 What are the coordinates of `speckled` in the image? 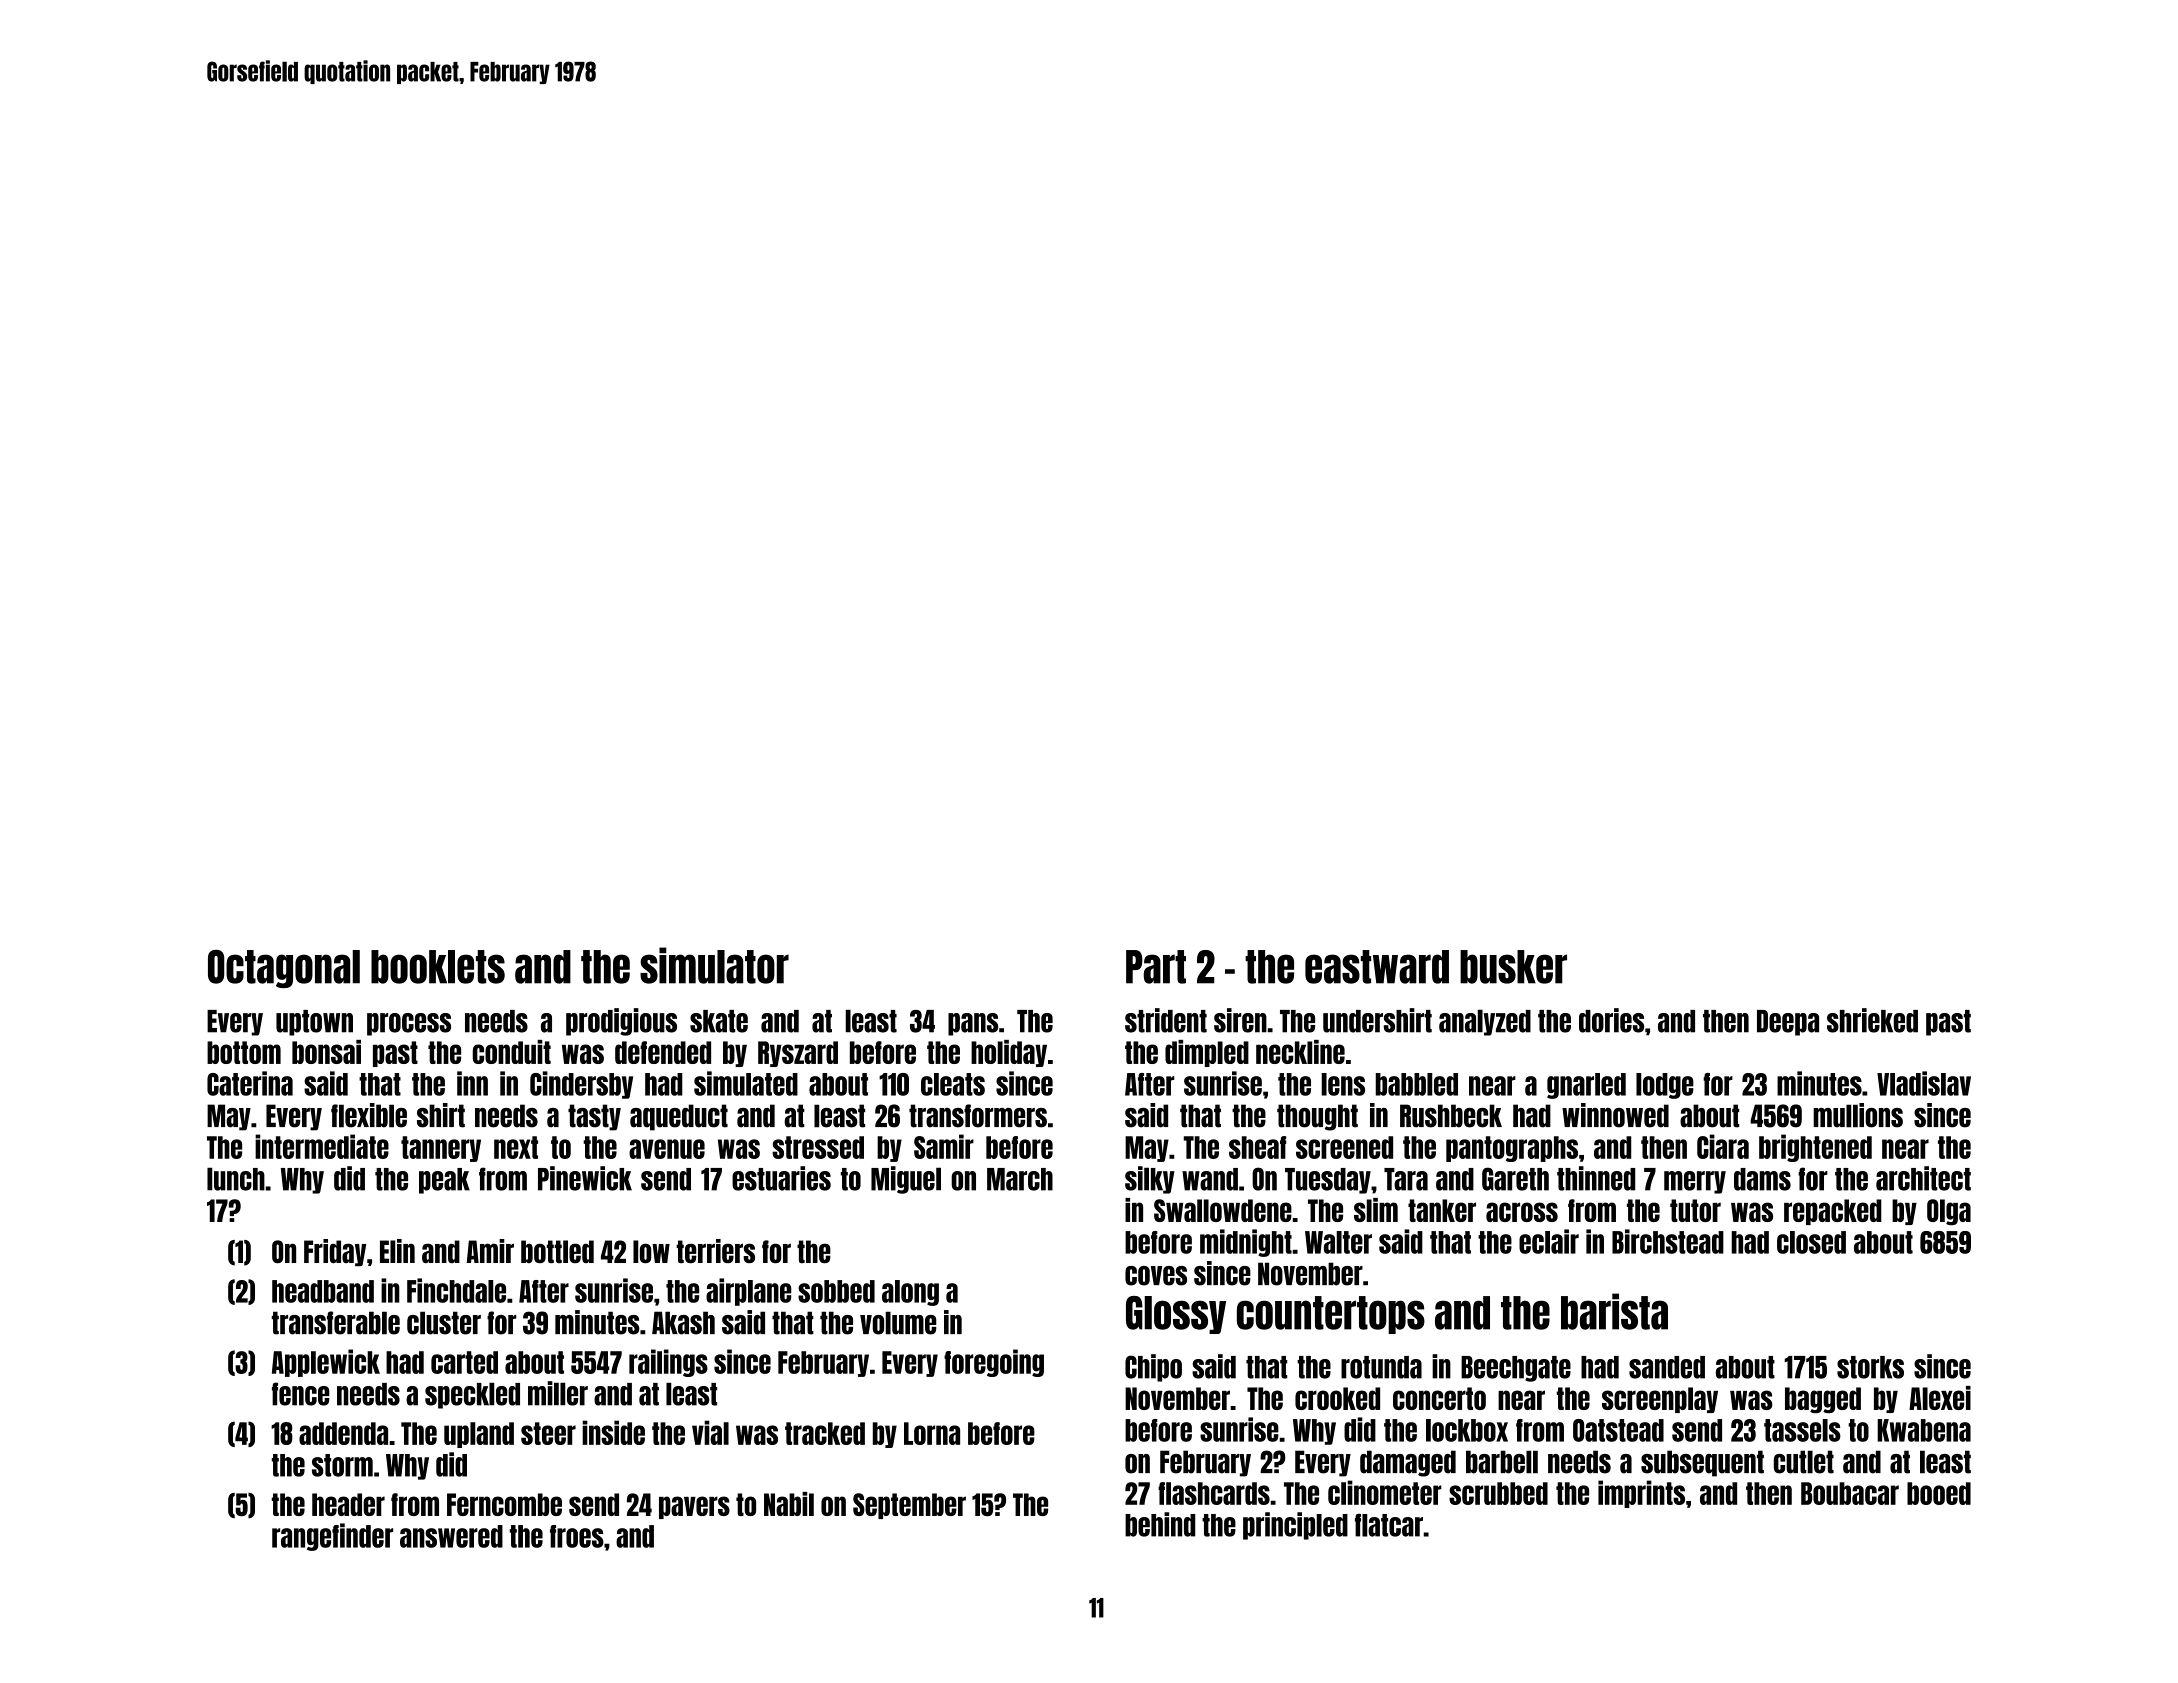 It's located at (472, 1395).
